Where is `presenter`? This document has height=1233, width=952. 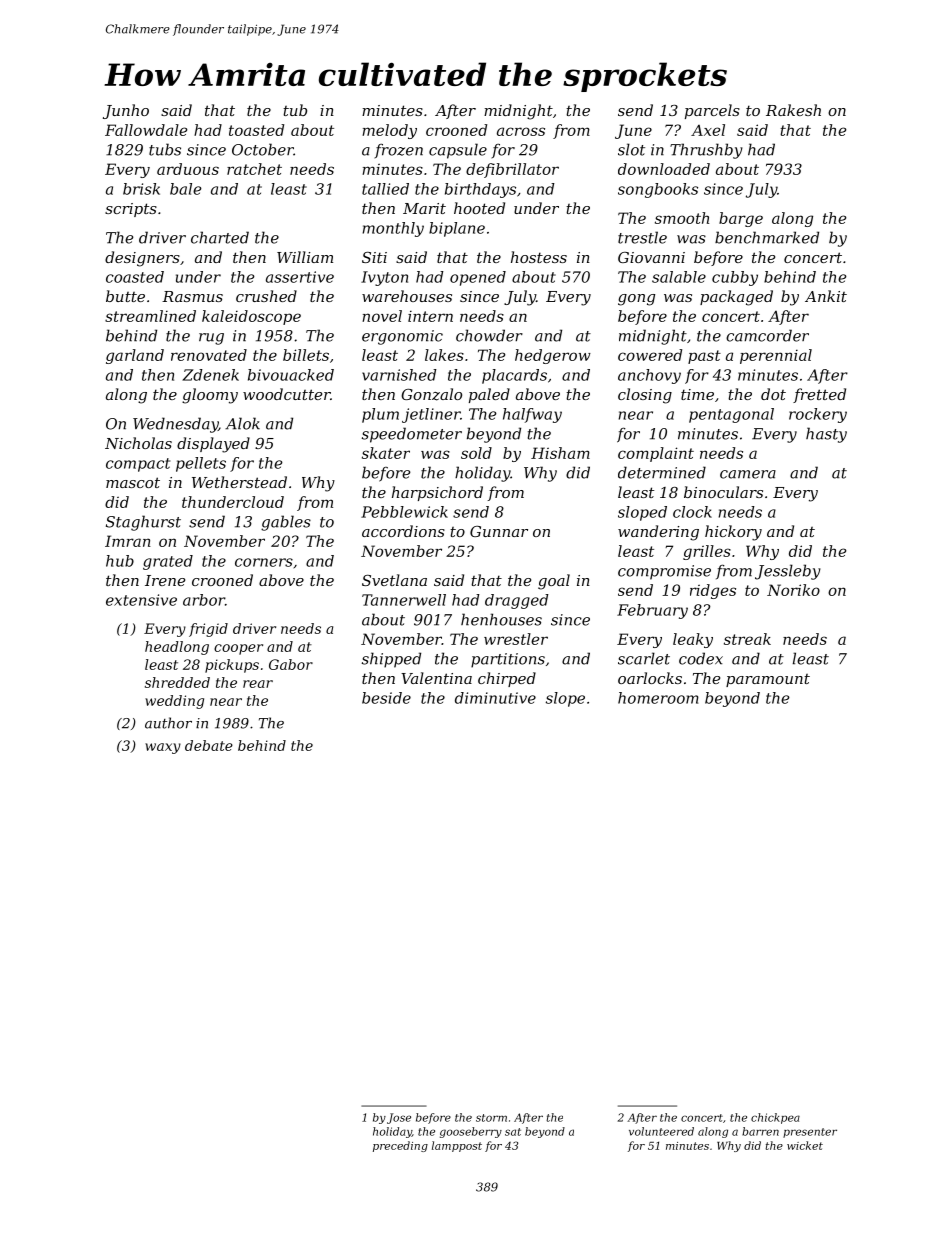
presenter is located at coordinates (810, 1133).
